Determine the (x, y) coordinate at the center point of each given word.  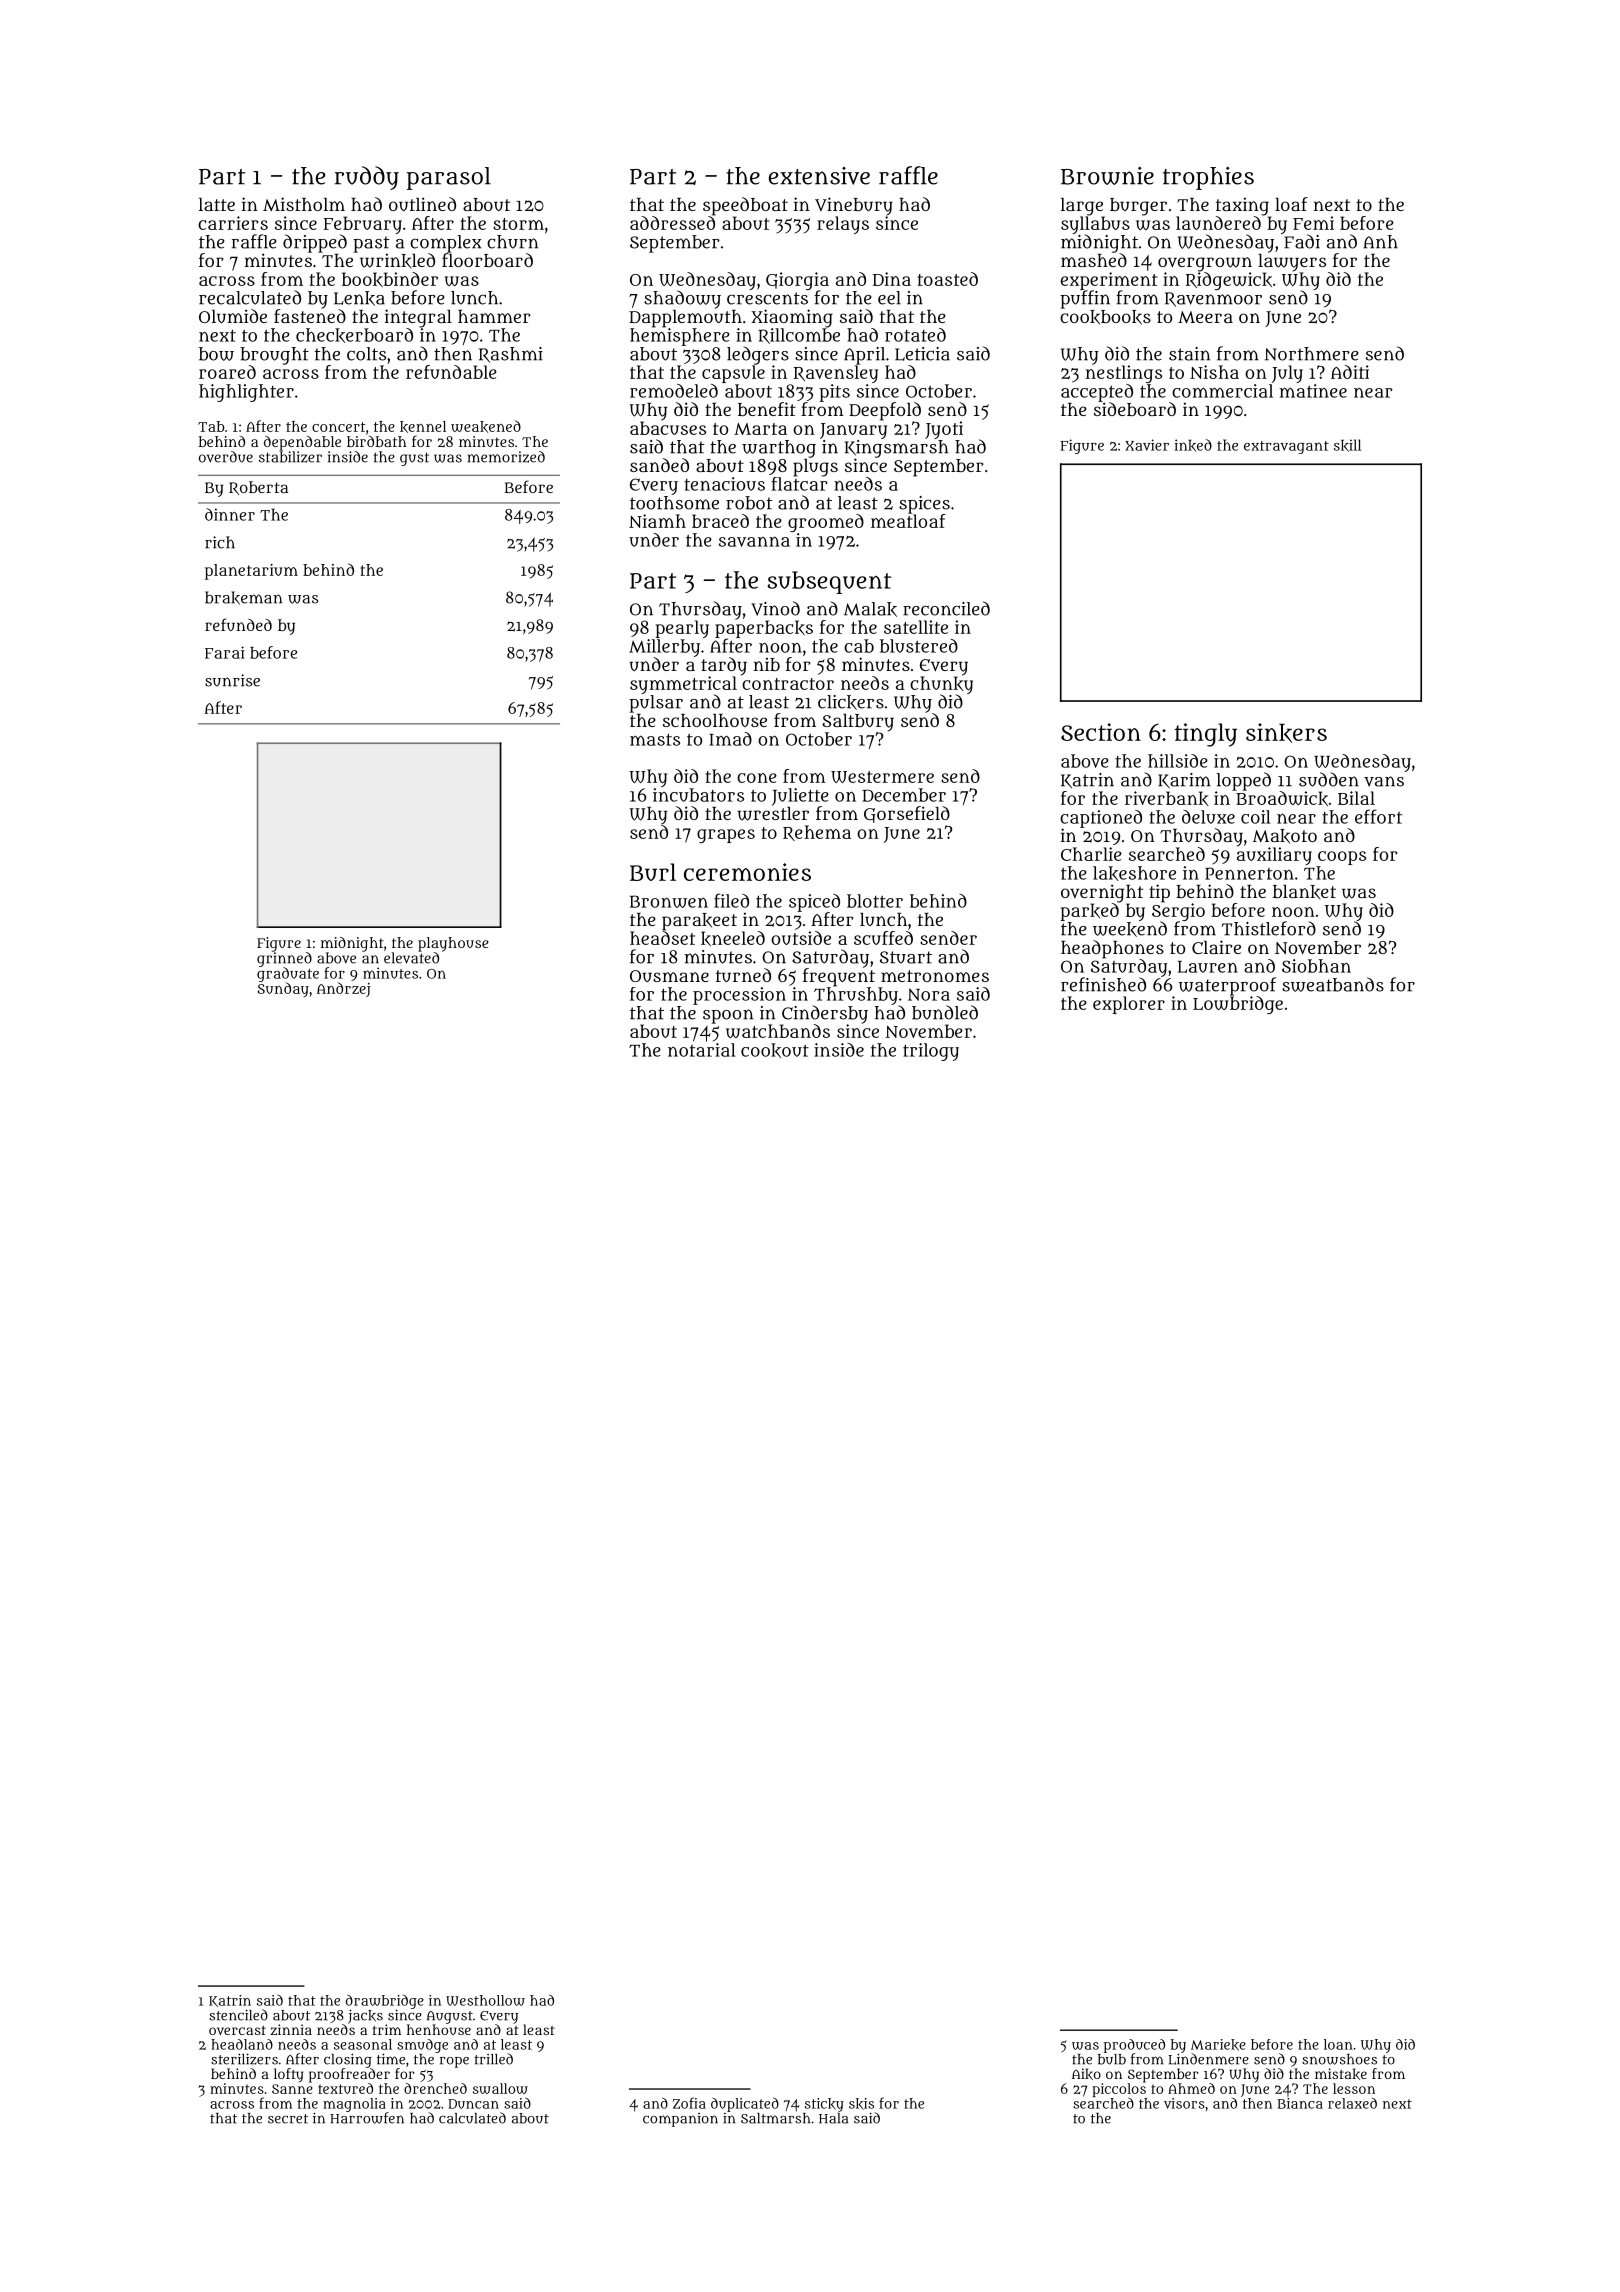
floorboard (487, 260)
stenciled (238, 2015)
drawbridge (385, 2001)
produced (1134, 2046)
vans (1384, 781)
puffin (1085, 299)
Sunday (283, 989)
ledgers (758, 355)
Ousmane (669, 976)
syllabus (1095, 225)
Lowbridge (1238, 1005)
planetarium (251, 572)
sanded (659, 465)
